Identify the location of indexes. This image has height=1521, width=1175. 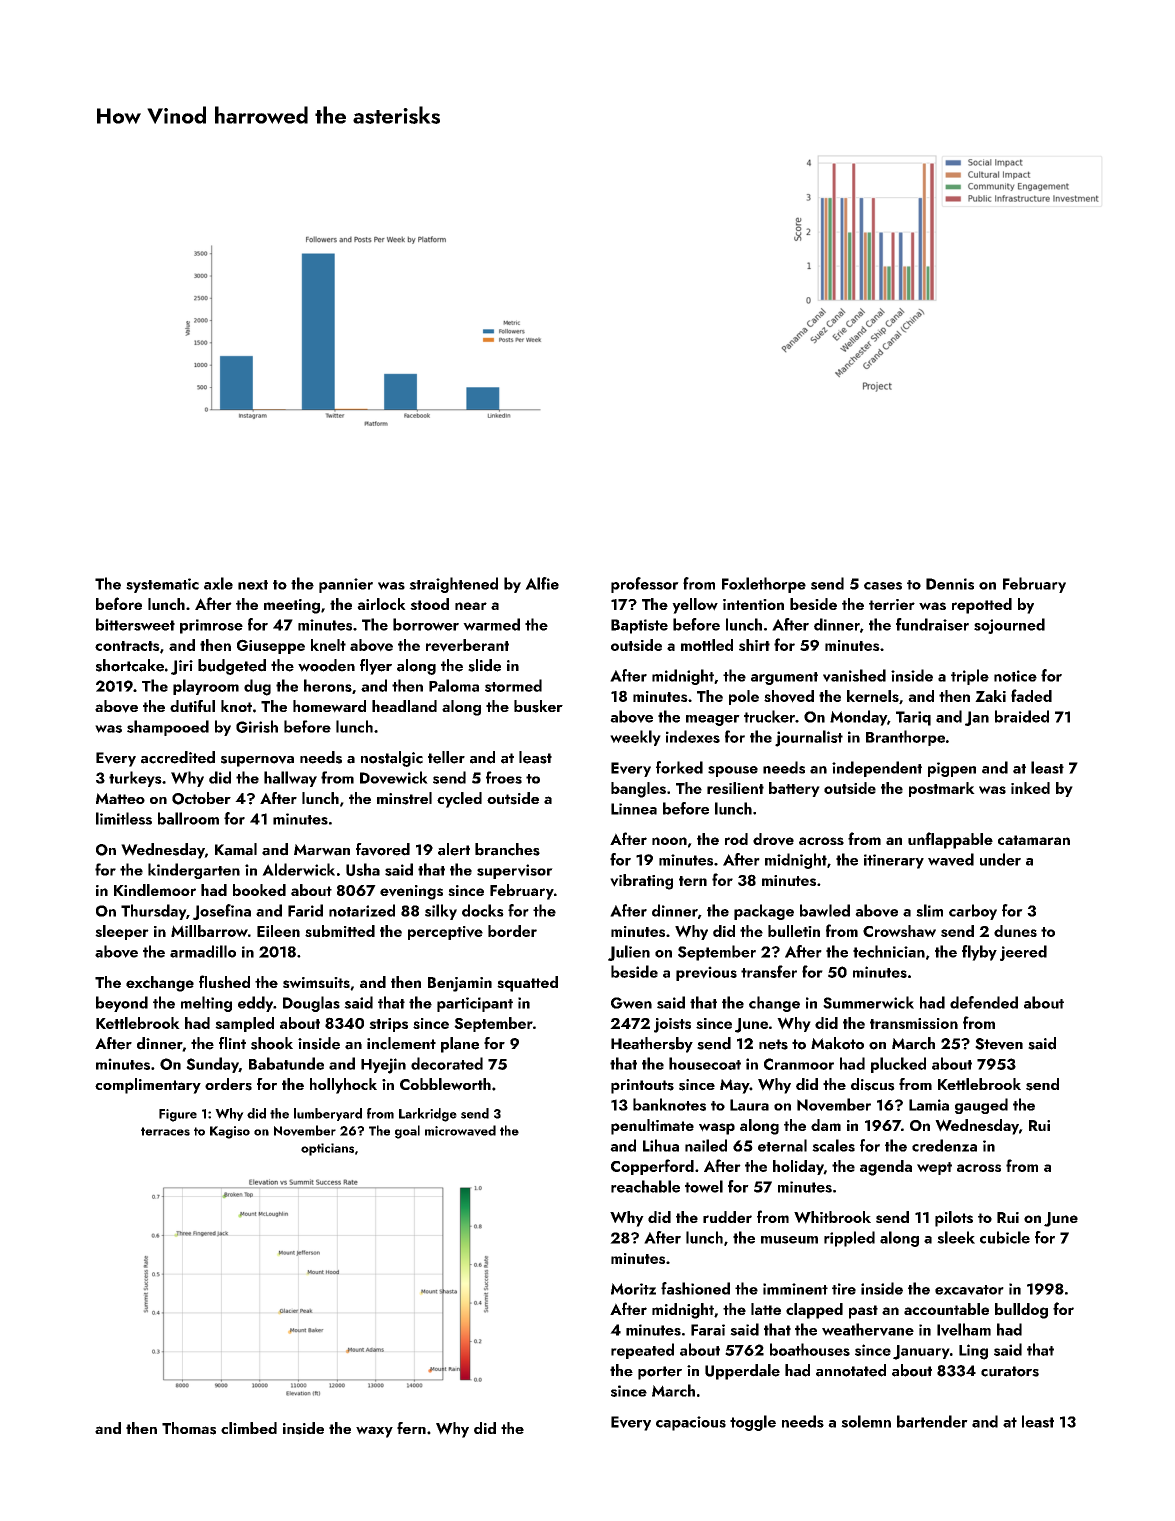
(693, 736).
